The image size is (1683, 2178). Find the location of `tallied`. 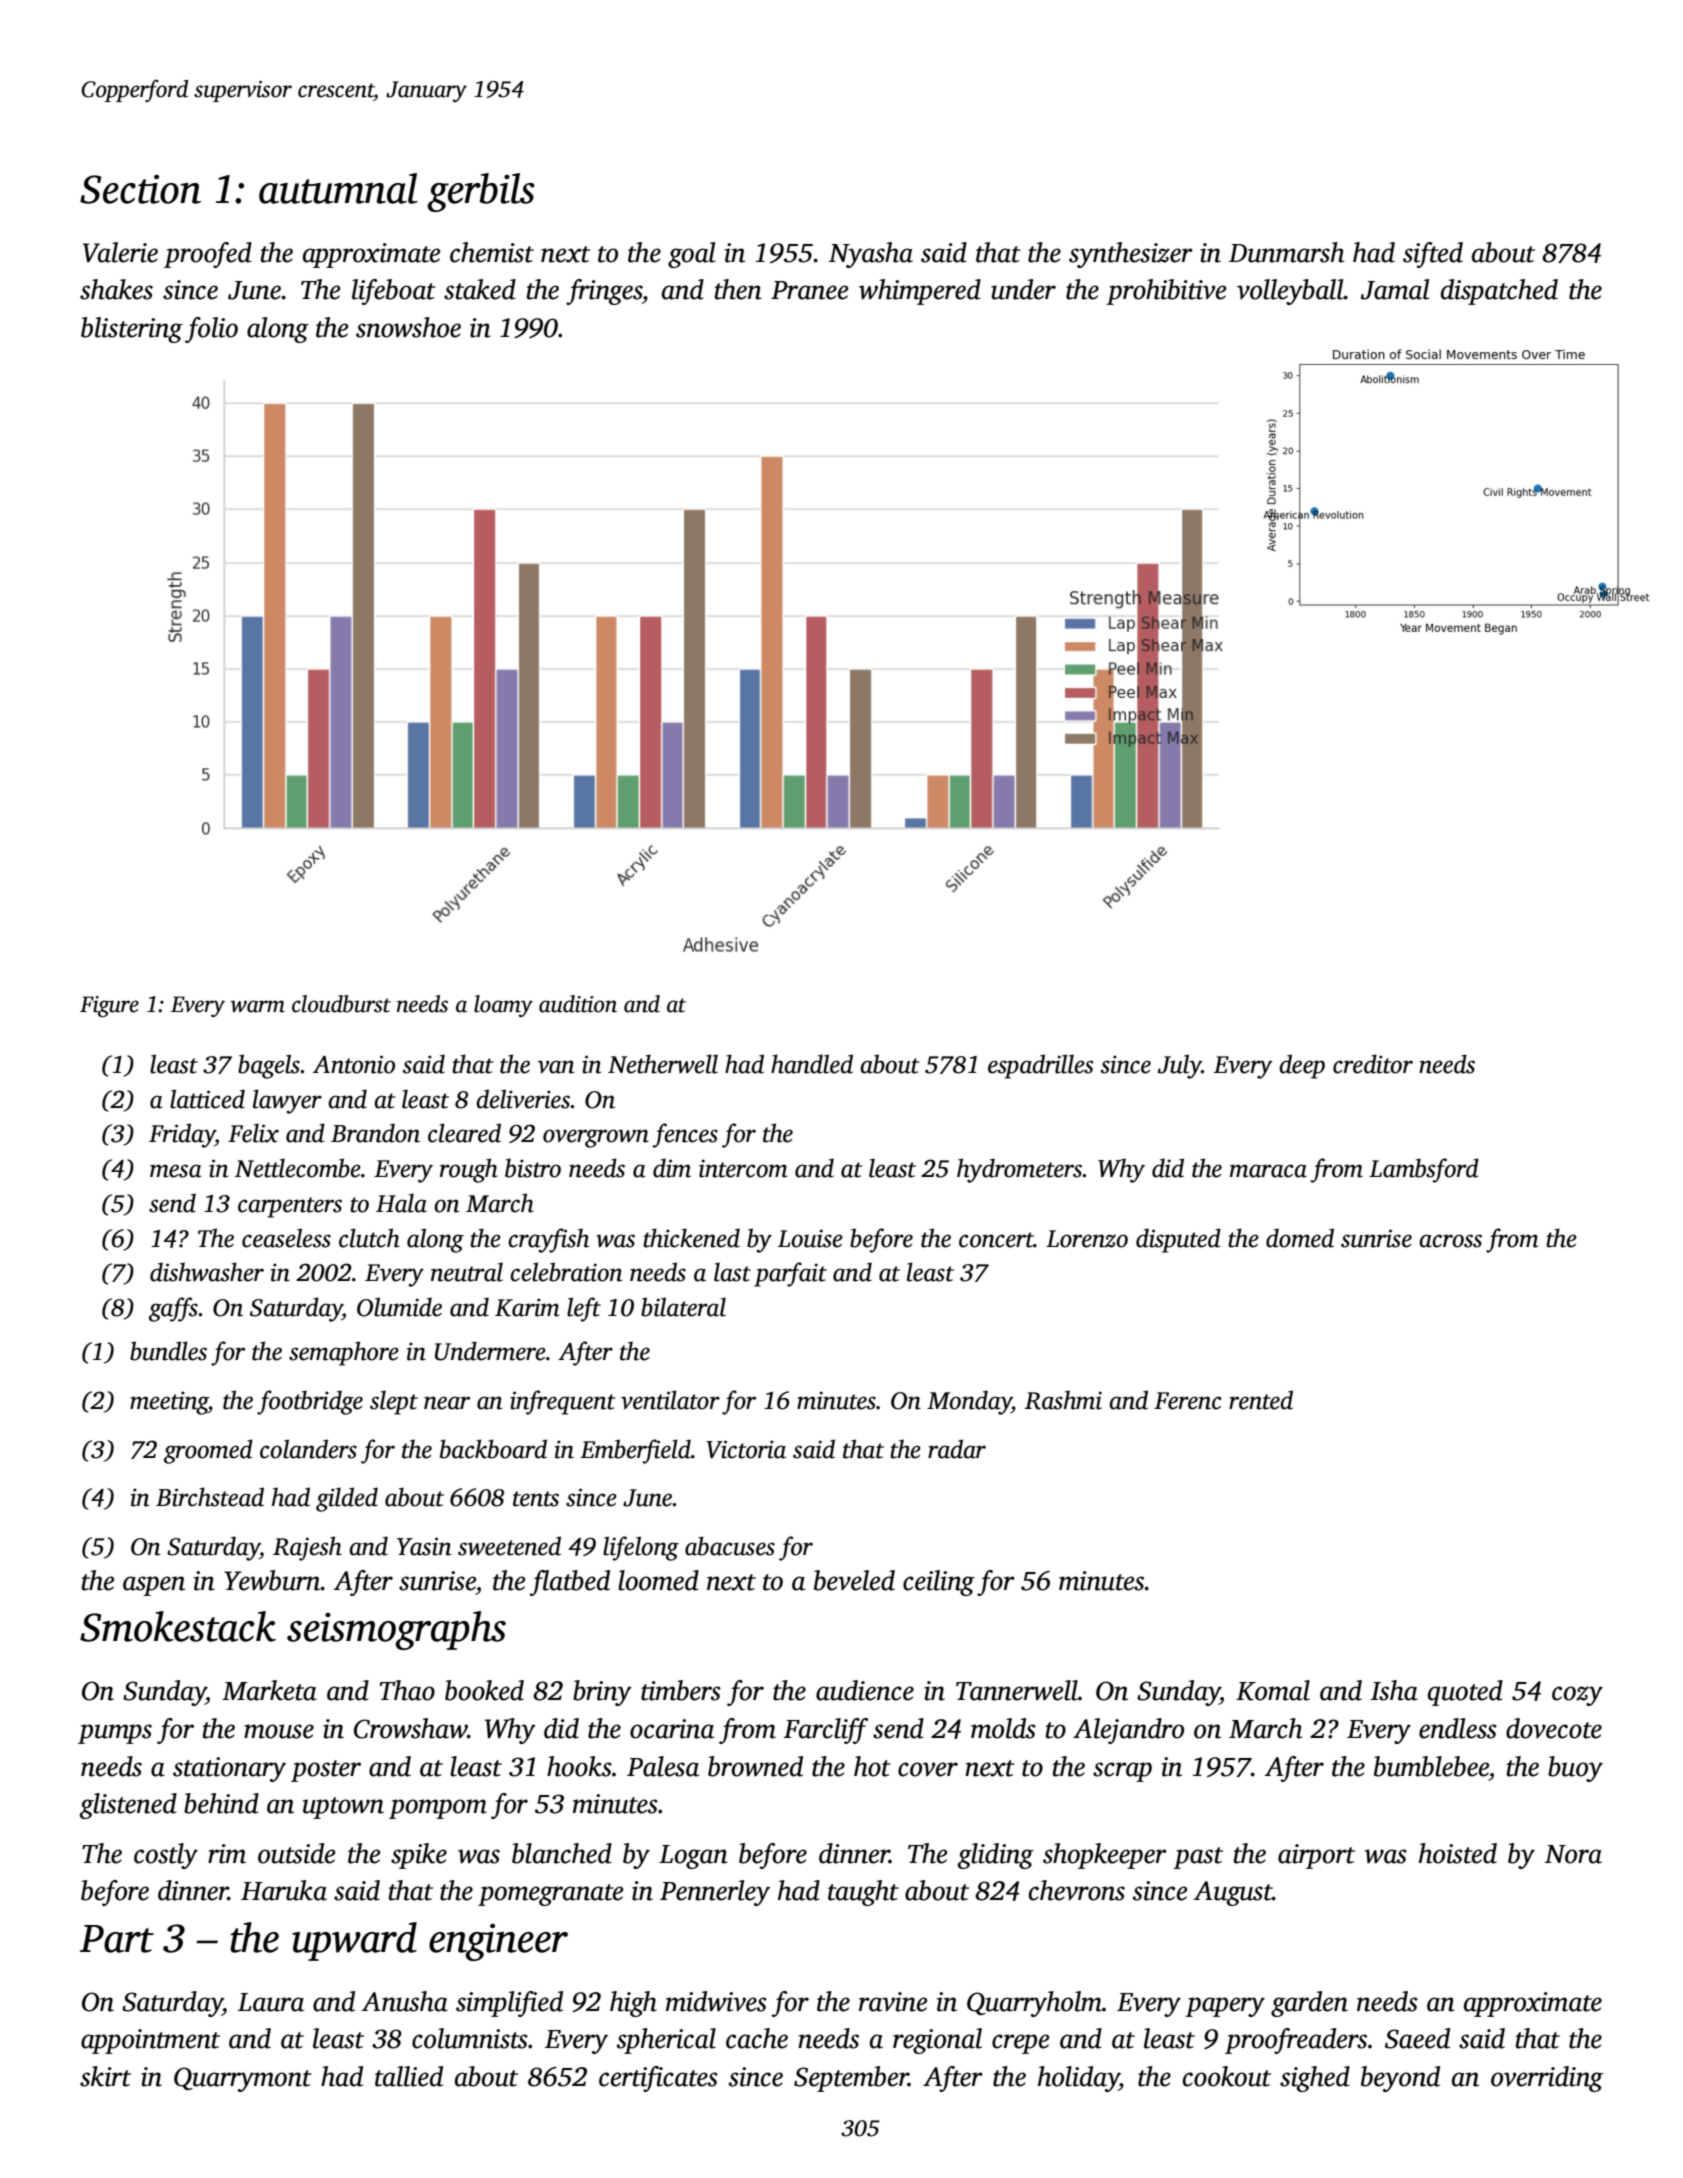

tallied is located at coordinates (409, 2076).
